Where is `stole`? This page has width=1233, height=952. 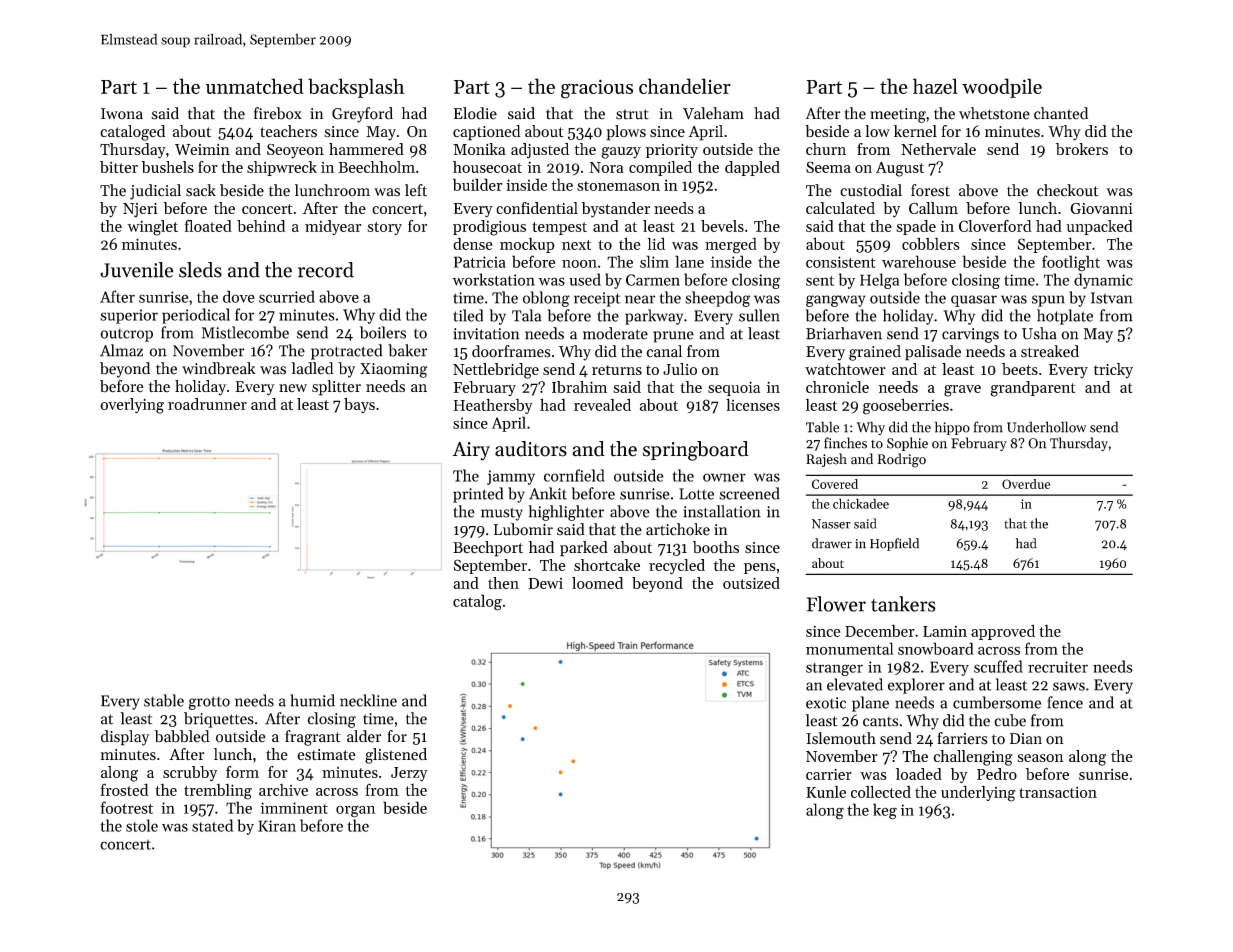
stole is located at coordinates (142, 825).
